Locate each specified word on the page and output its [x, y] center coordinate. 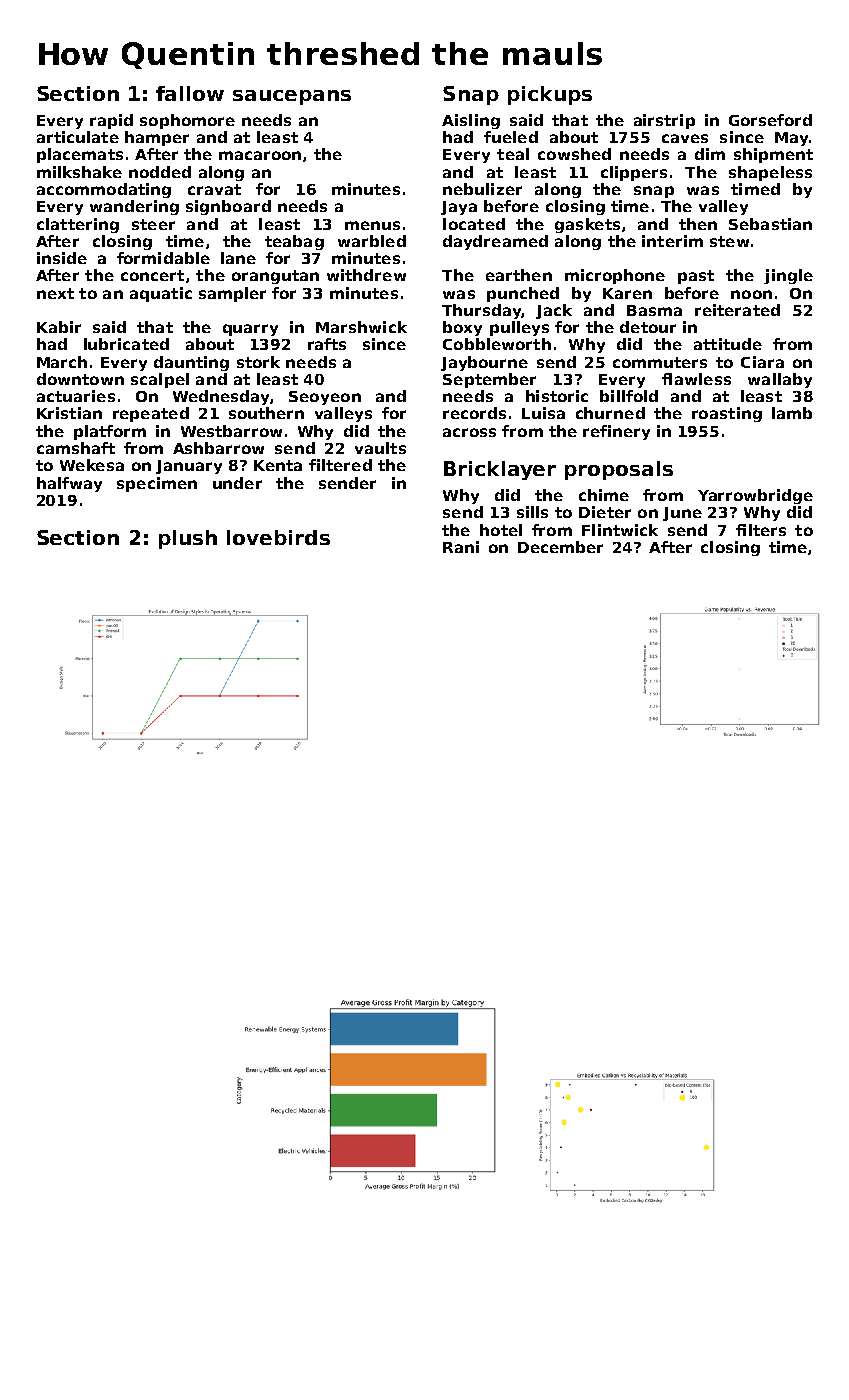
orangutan [275, 277]
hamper [157, 138]
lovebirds [278, 537]
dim [710, 154]
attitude [728, 344]
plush [188, 539]
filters [761, 530]
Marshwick [361, 327]
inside [62, 258]
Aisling [471, 121]
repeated [151, 414]
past [696, 277]
